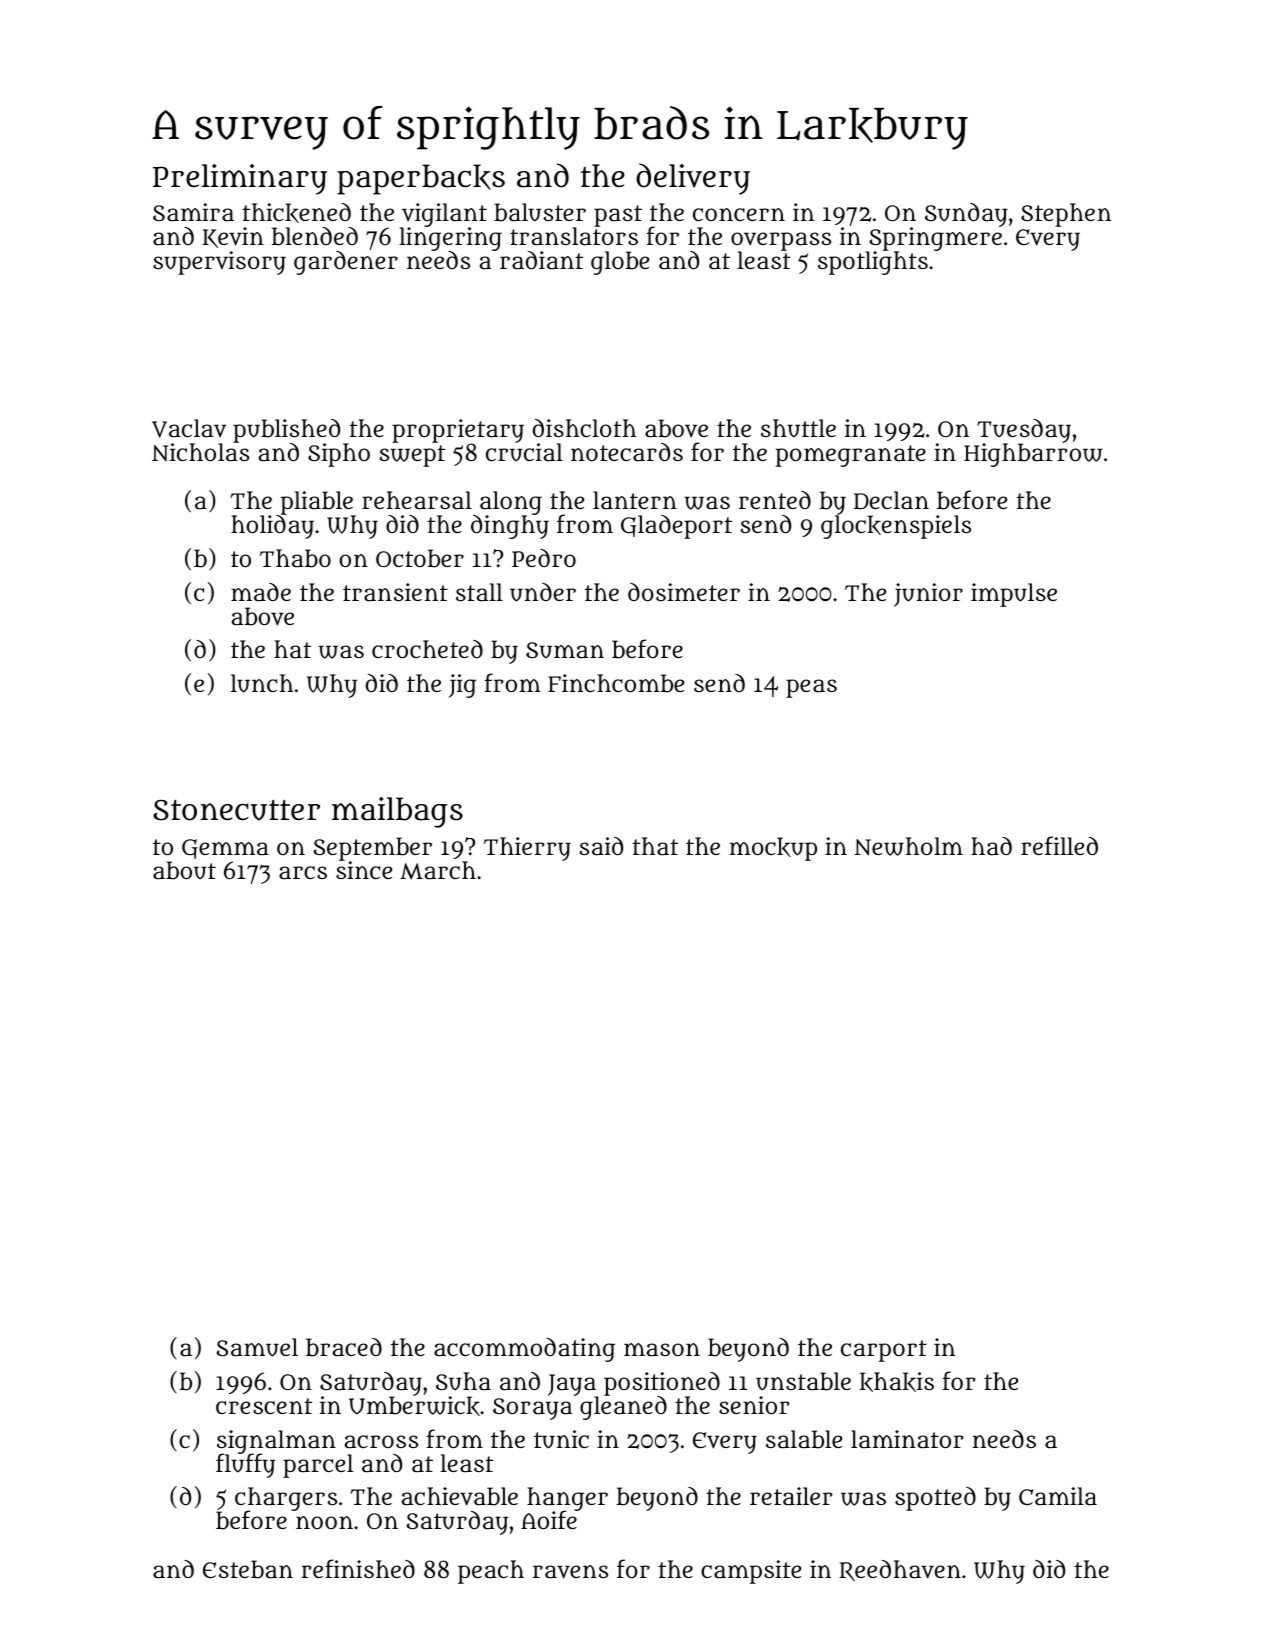  What do you see at coordinates (873, 263) in the screenshot?
I see `spotlights` at bounding box center [873, 263].
